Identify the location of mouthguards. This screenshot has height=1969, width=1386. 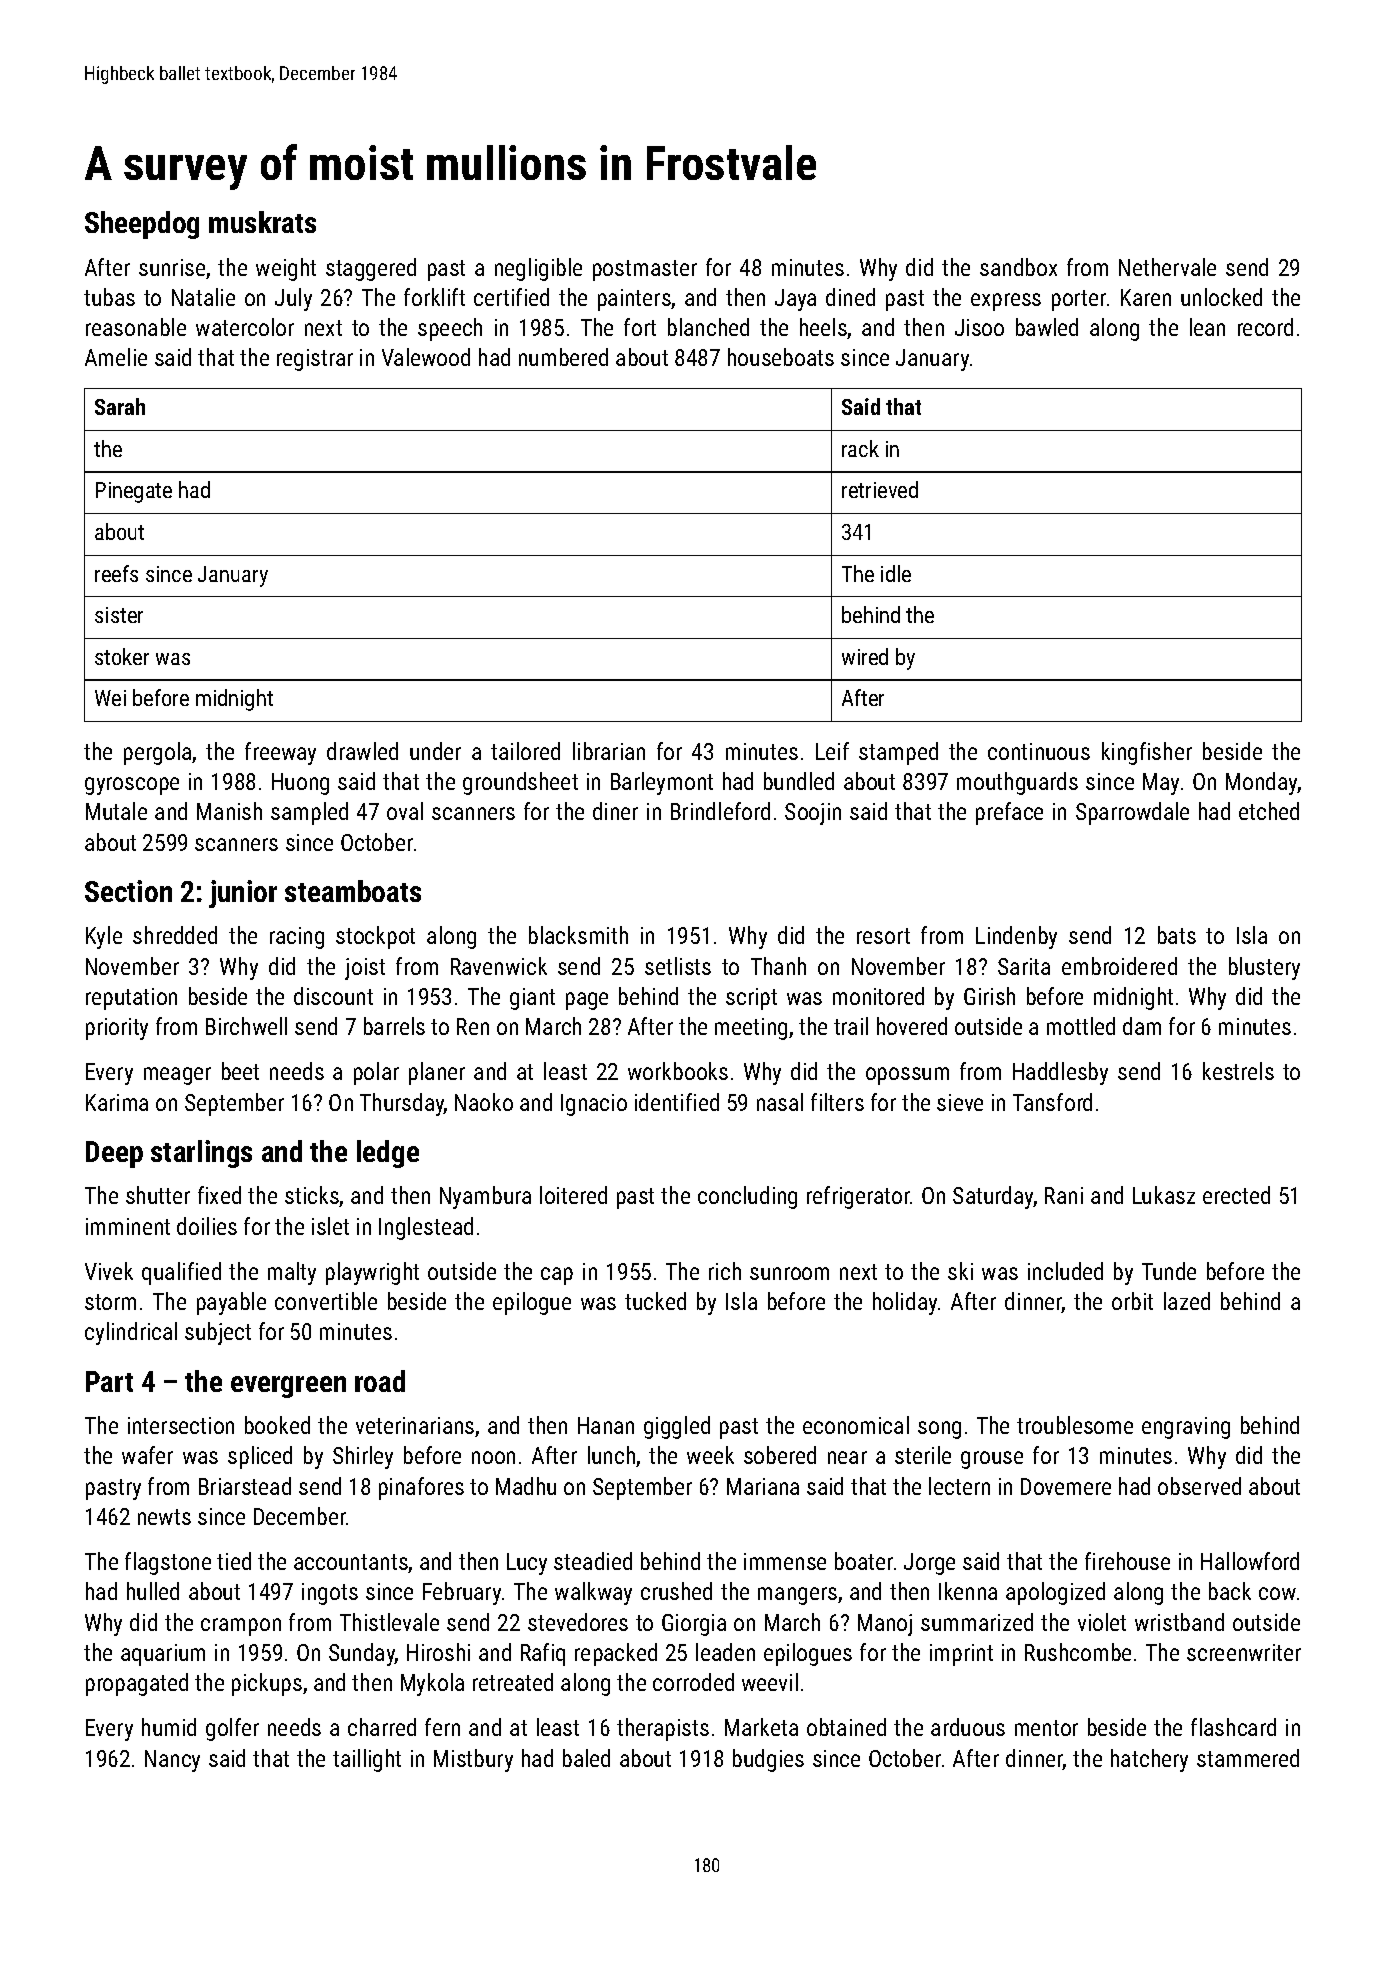
(1017, 783).
